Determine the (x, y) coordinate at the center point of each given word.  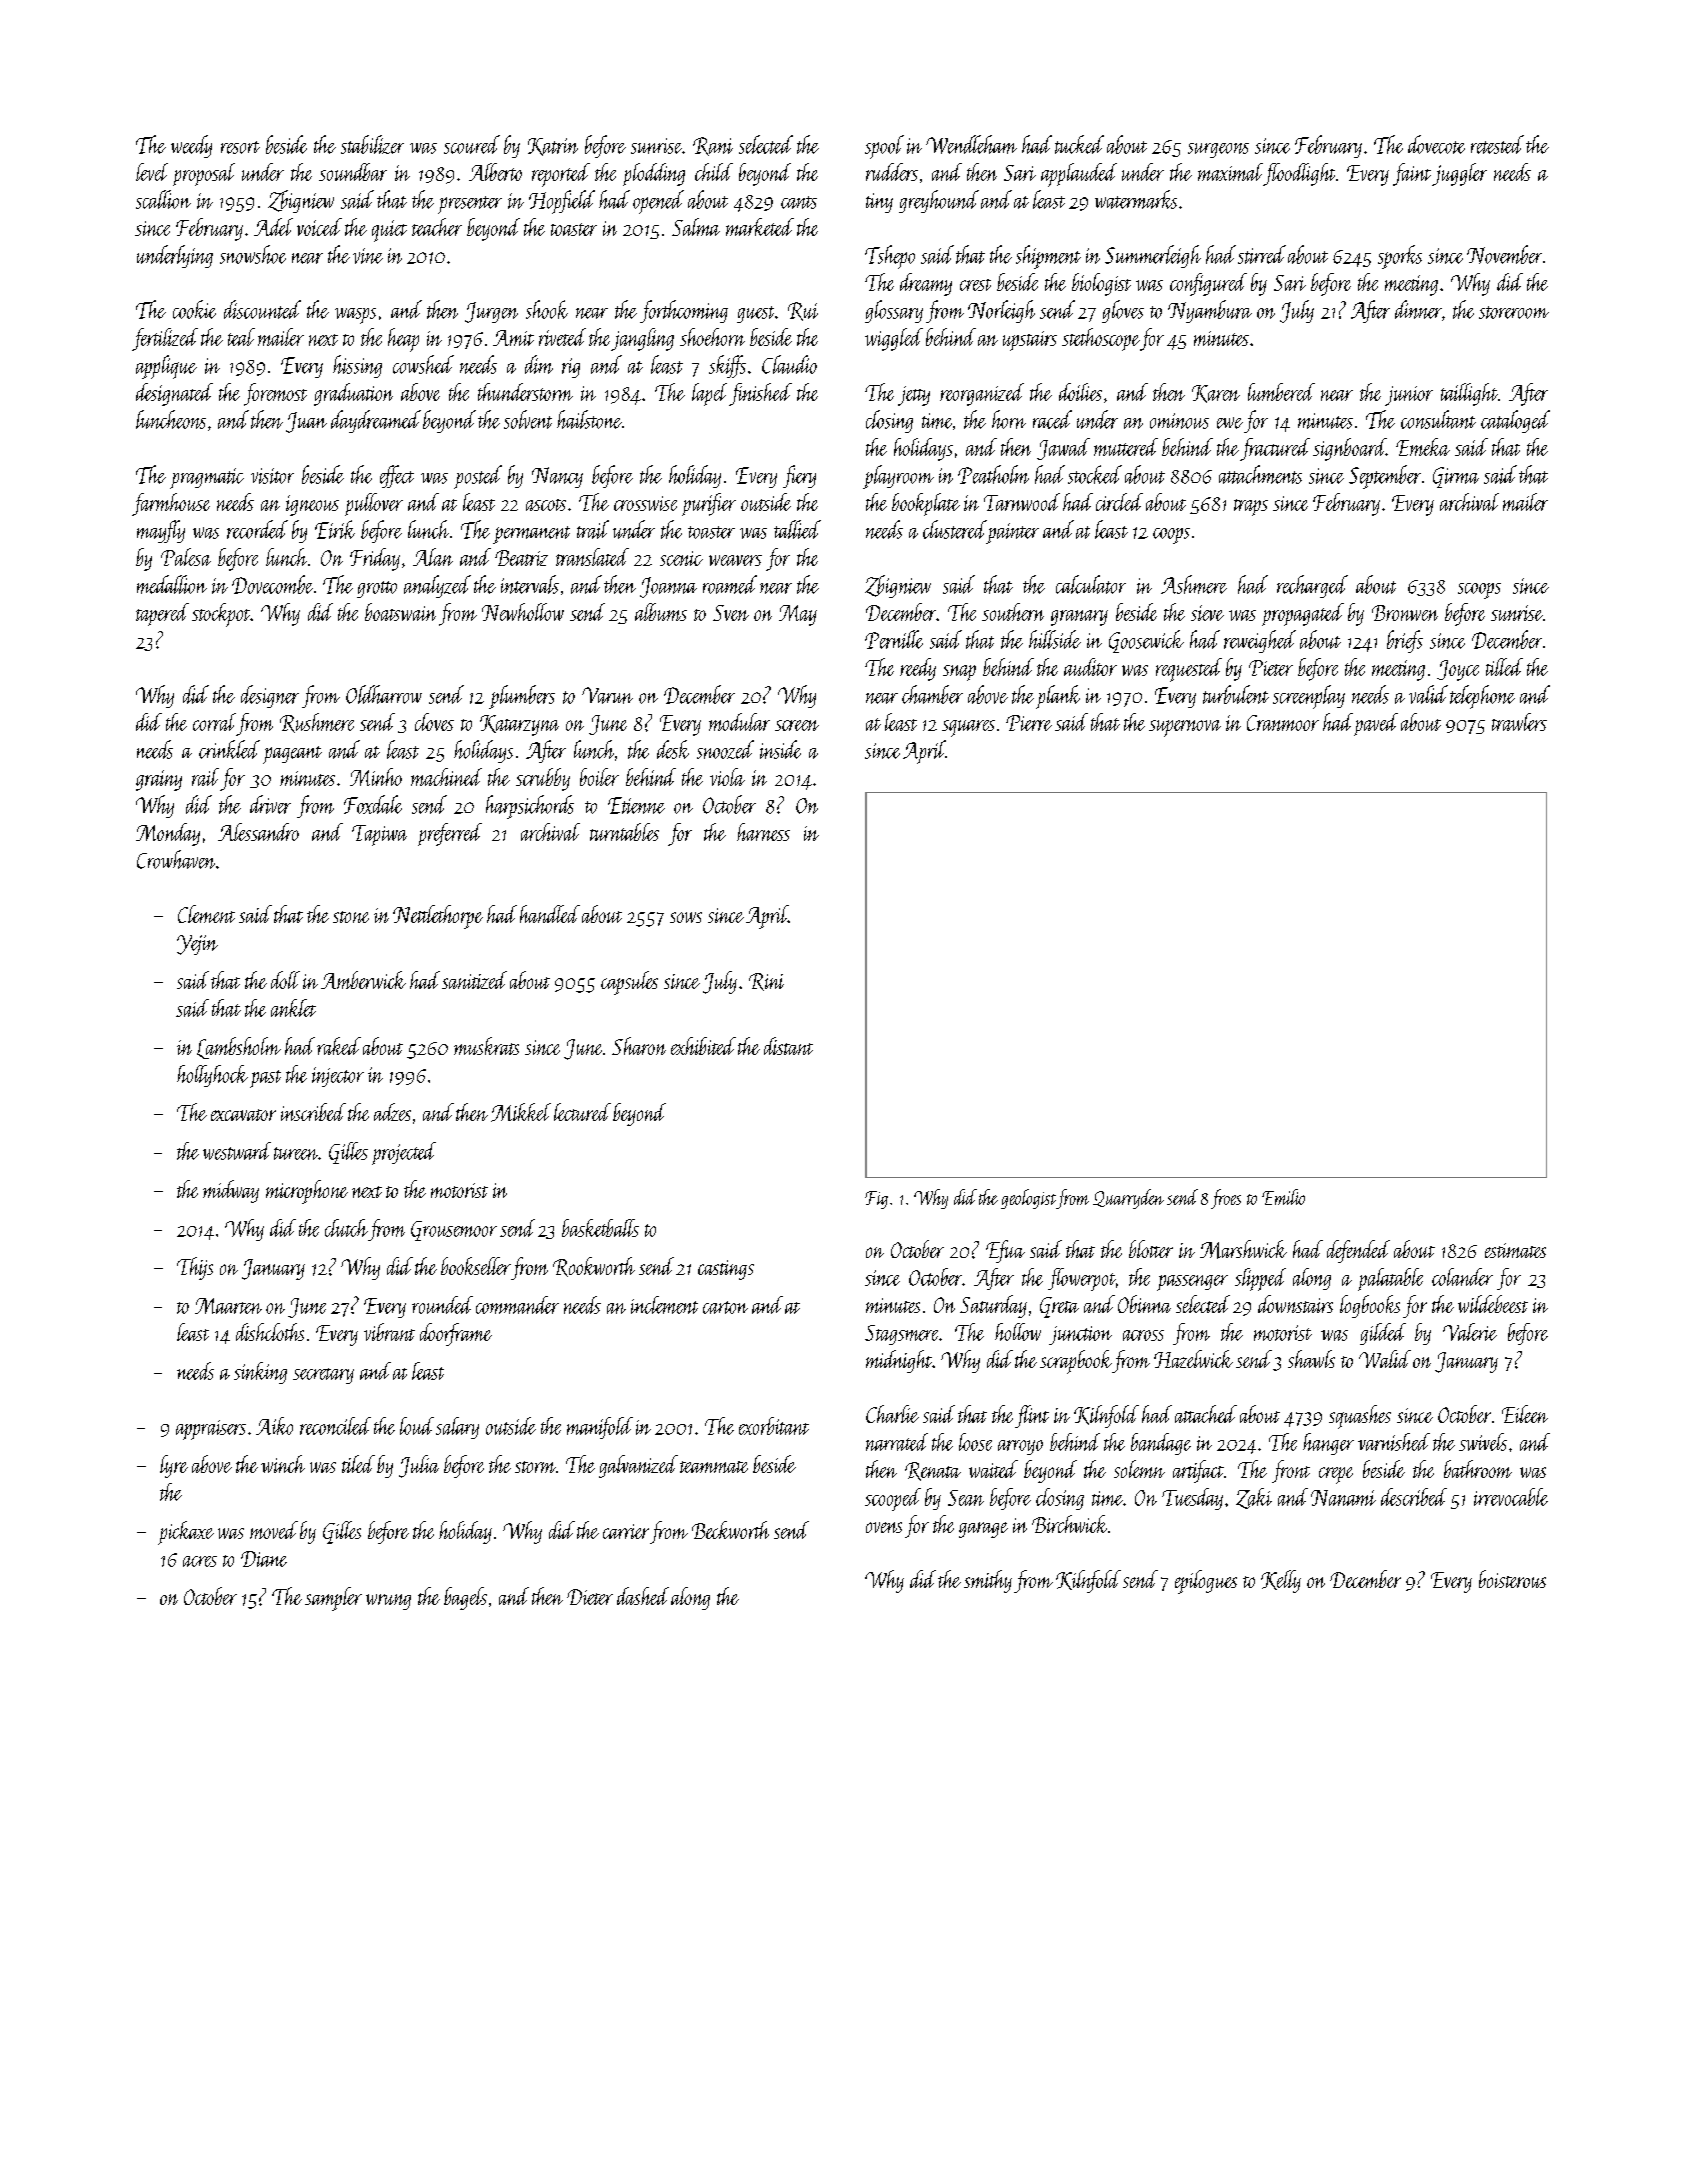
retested (1497, 144)
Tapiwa (379, 835)
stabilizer (372, 144)
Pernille (894, 639)
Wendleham (971, 144)
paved (1376, 724)
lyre (174, 1466)
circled (1119, 502)
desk (673, 749)
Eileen (1525, 1414)
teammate (714, 1467)
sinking (260, 1373)
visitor (272, 476)
